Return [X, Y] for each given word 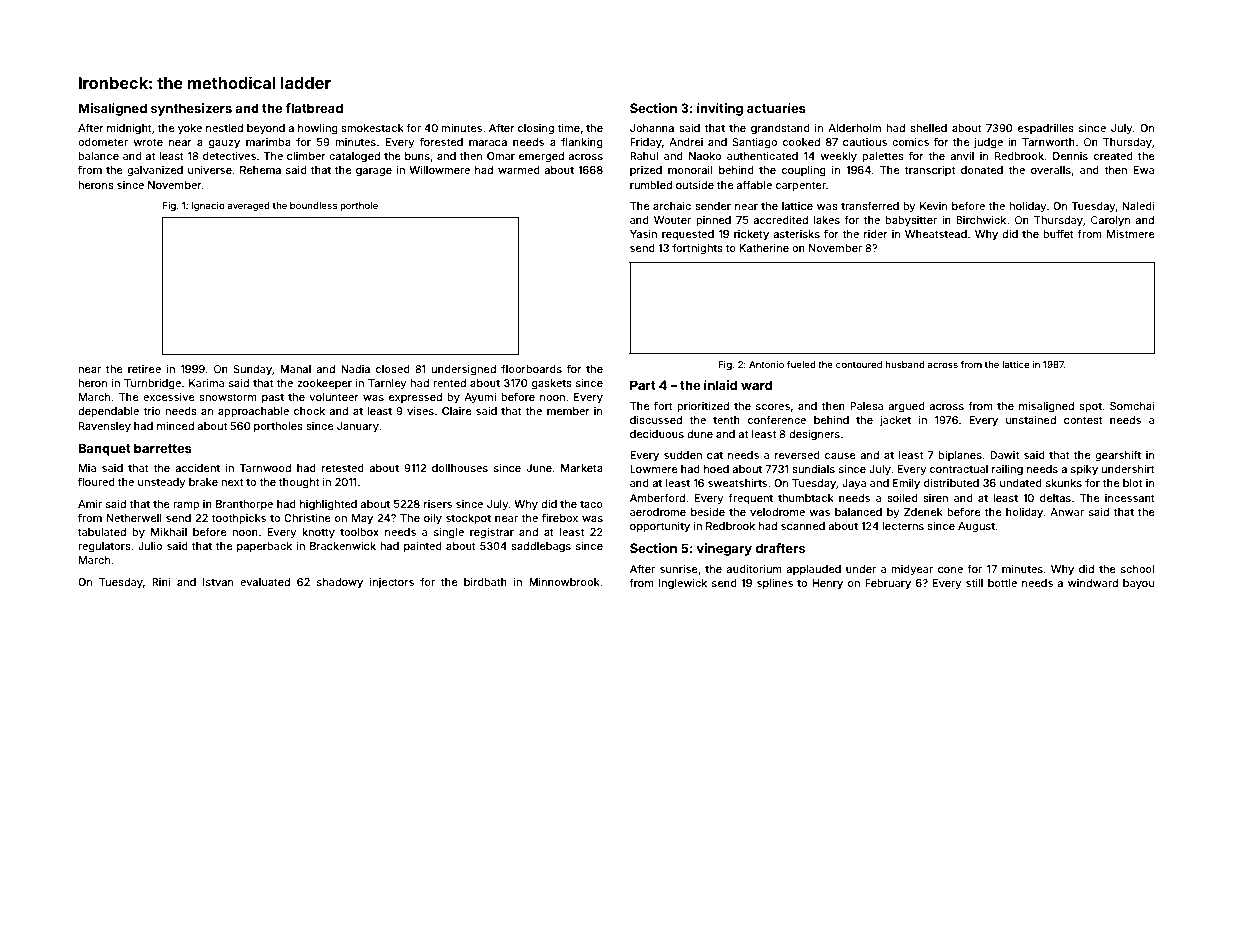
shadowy [340, 583]
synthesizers [191, 109]
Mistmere [1131, 234]
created [1113, 156]
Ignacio [208, 206]
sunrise [679, 569]
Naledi [1138, 206]
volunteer [334, 397]
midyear [912, 570]
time [568, 128]
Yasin [643, 234]
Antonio [766, 364]
